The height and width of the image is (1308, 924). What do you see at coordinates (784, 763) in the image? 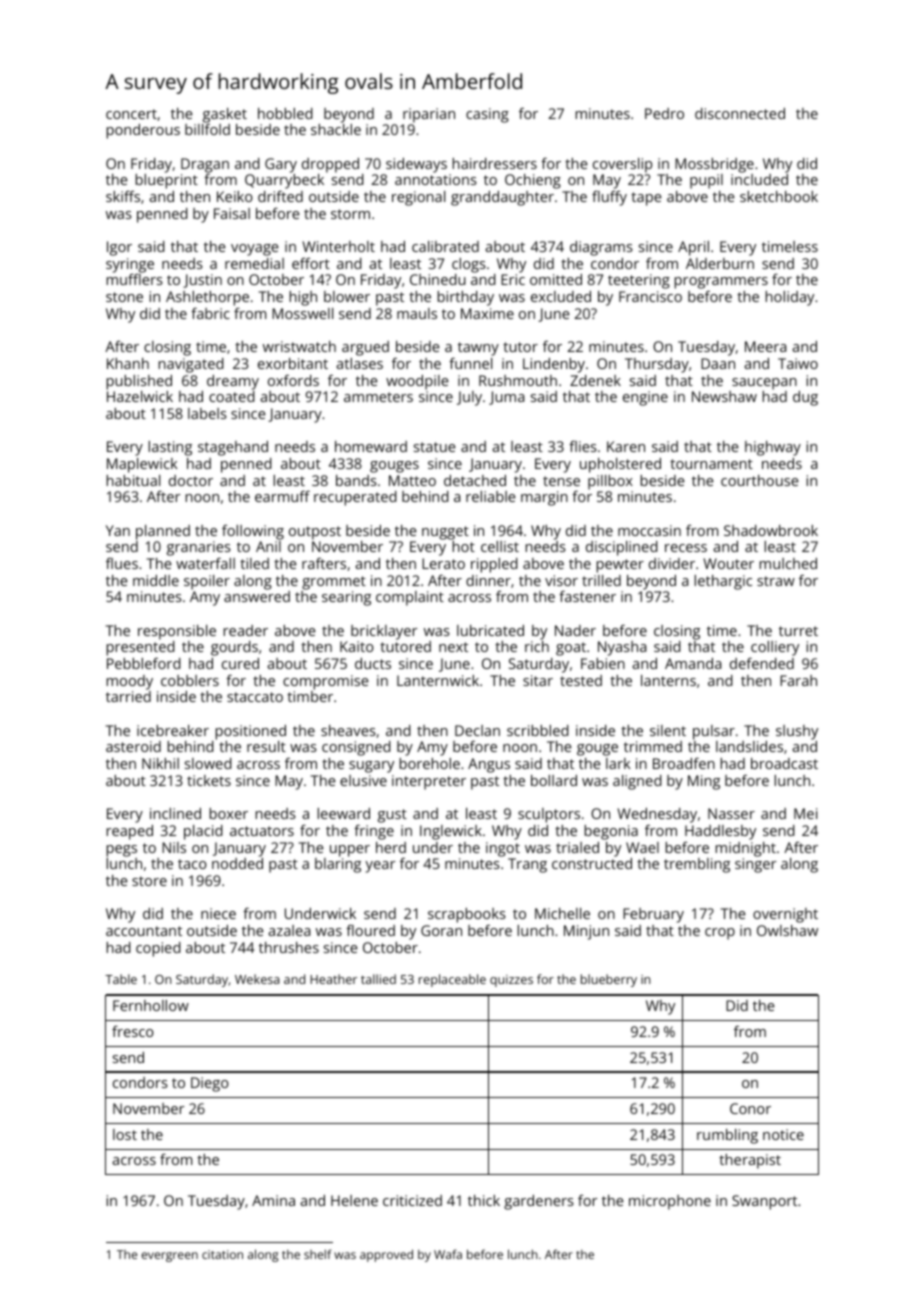
I see `broadcast` at bounding box center [784, 763].
